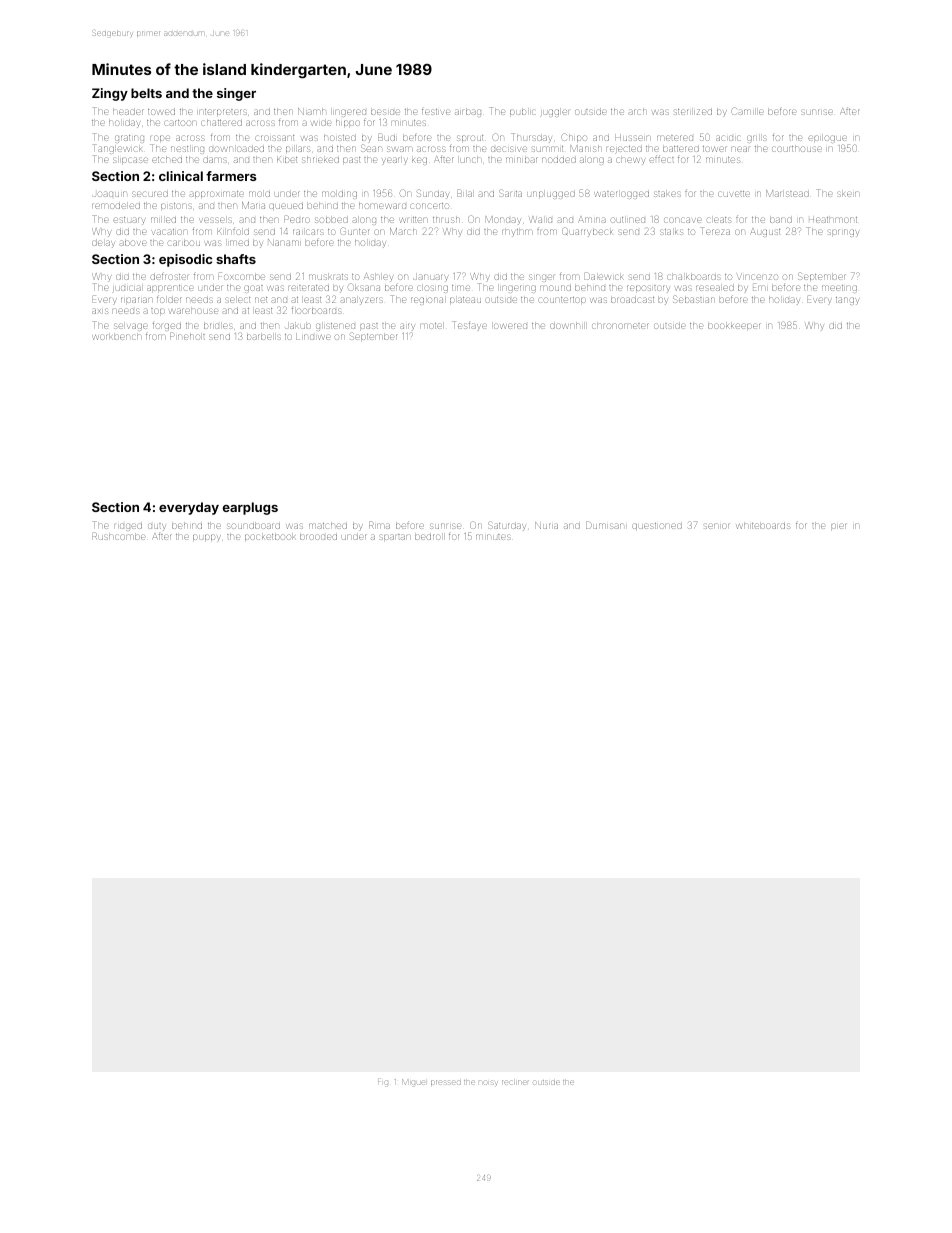  Describe the element at coordinates (765, 233) in the document. I see `August` at that location.
